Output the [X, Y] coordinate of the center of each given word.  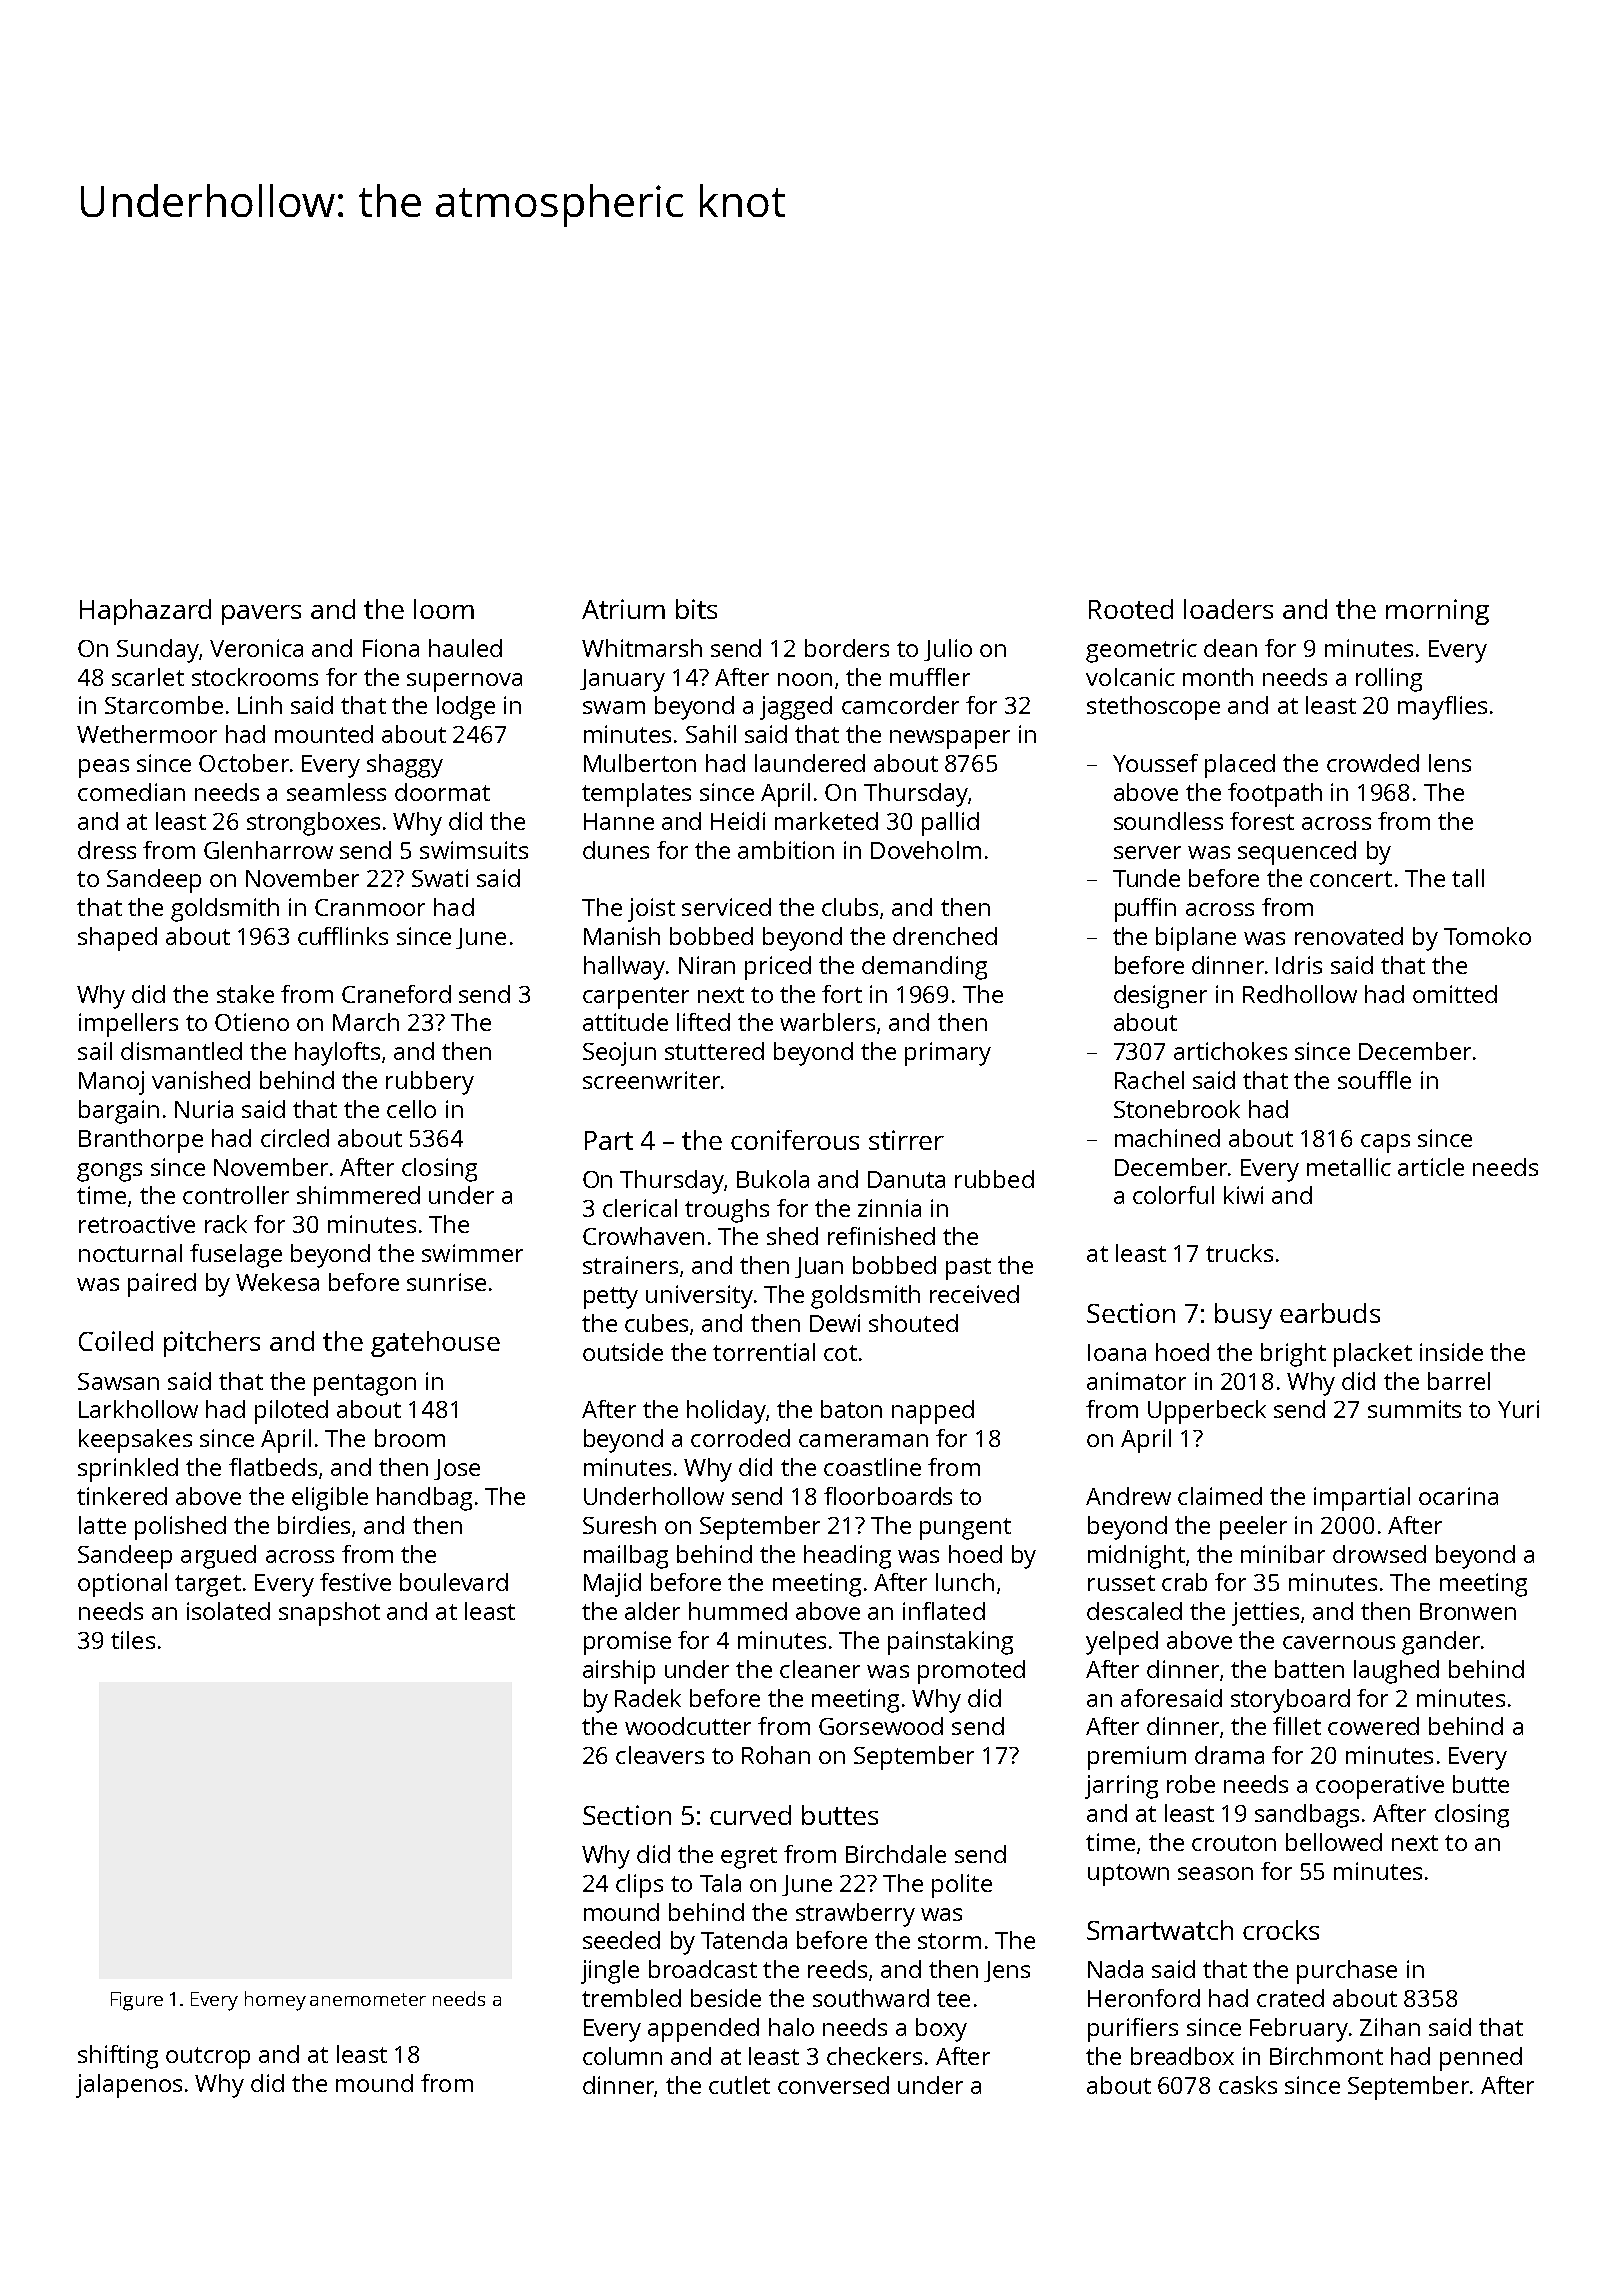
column [622, 2056]
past [968, 1269]
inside [1451, 1352]
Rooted [1131, 609]
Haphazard [145, 612]
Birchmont [1326, 2056]
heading [847, 1557]
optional [122, 1585]
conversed [833, 2085]
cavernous [1339, 1642]
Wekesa [277, 1282]
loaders [1228, 609]
